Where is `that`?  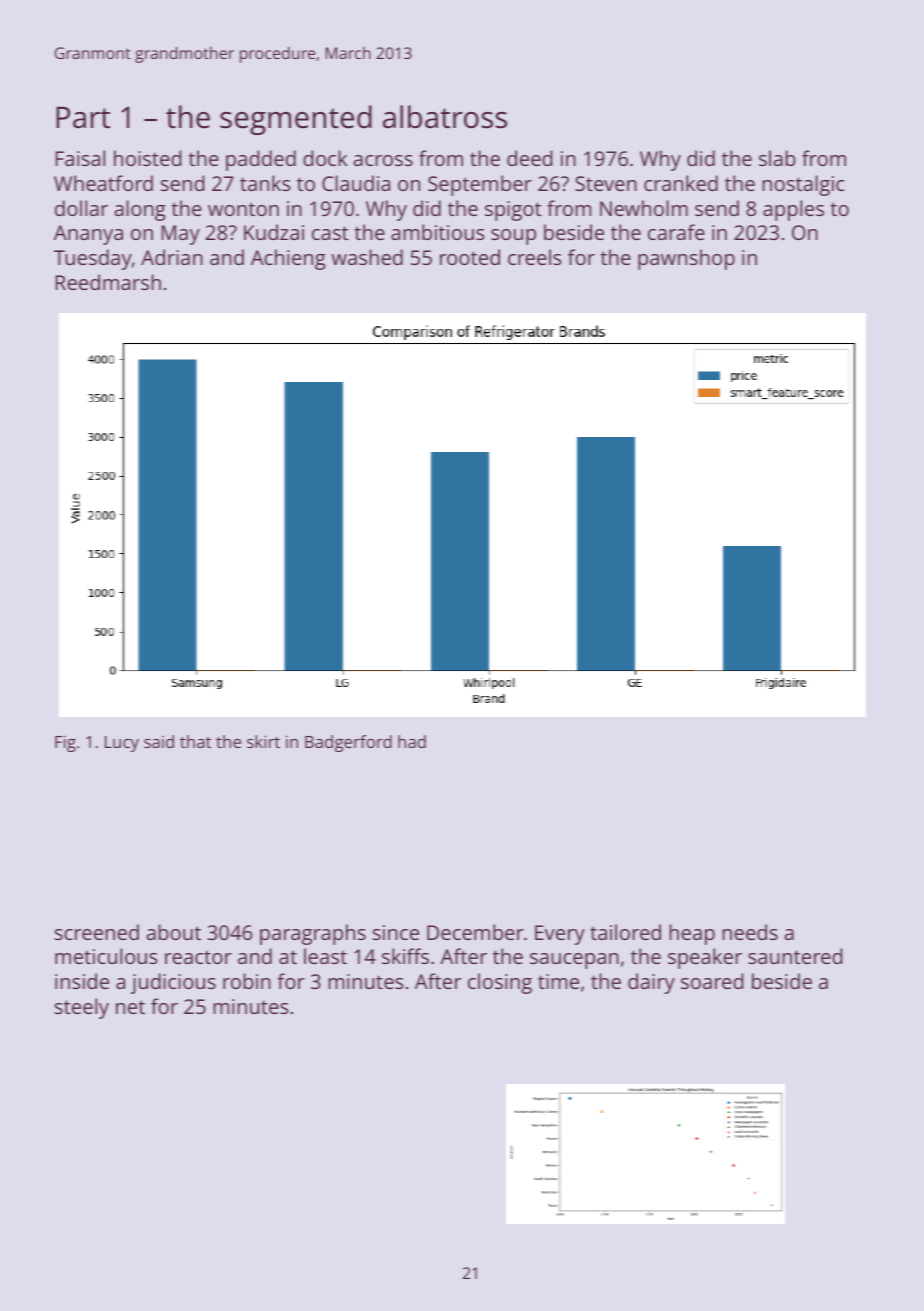
that is located at coordinates (195, 741).
